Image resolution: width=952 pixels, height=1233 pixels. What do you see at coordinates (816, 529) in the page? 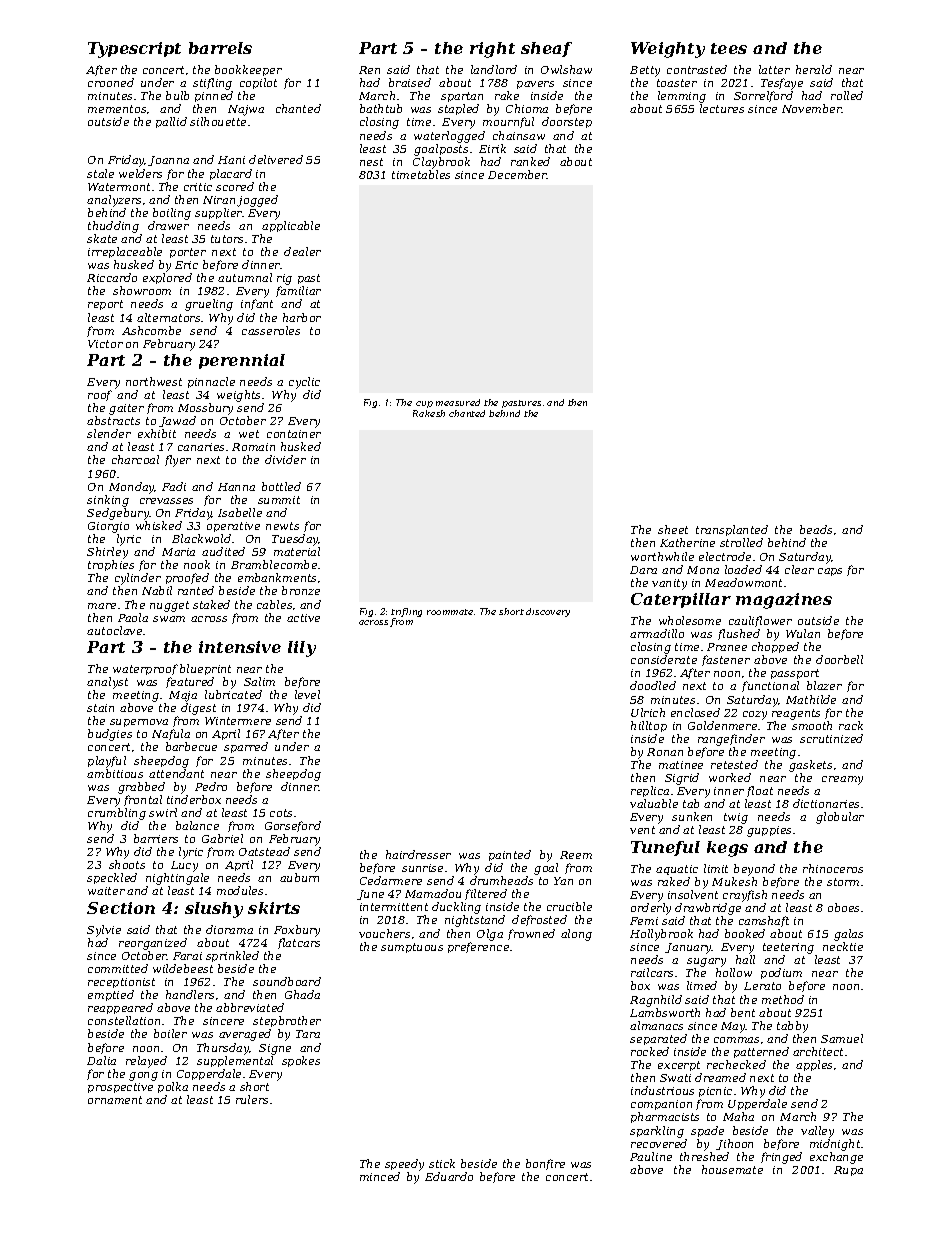
I see `beads` at bounding box center [816, 529].
